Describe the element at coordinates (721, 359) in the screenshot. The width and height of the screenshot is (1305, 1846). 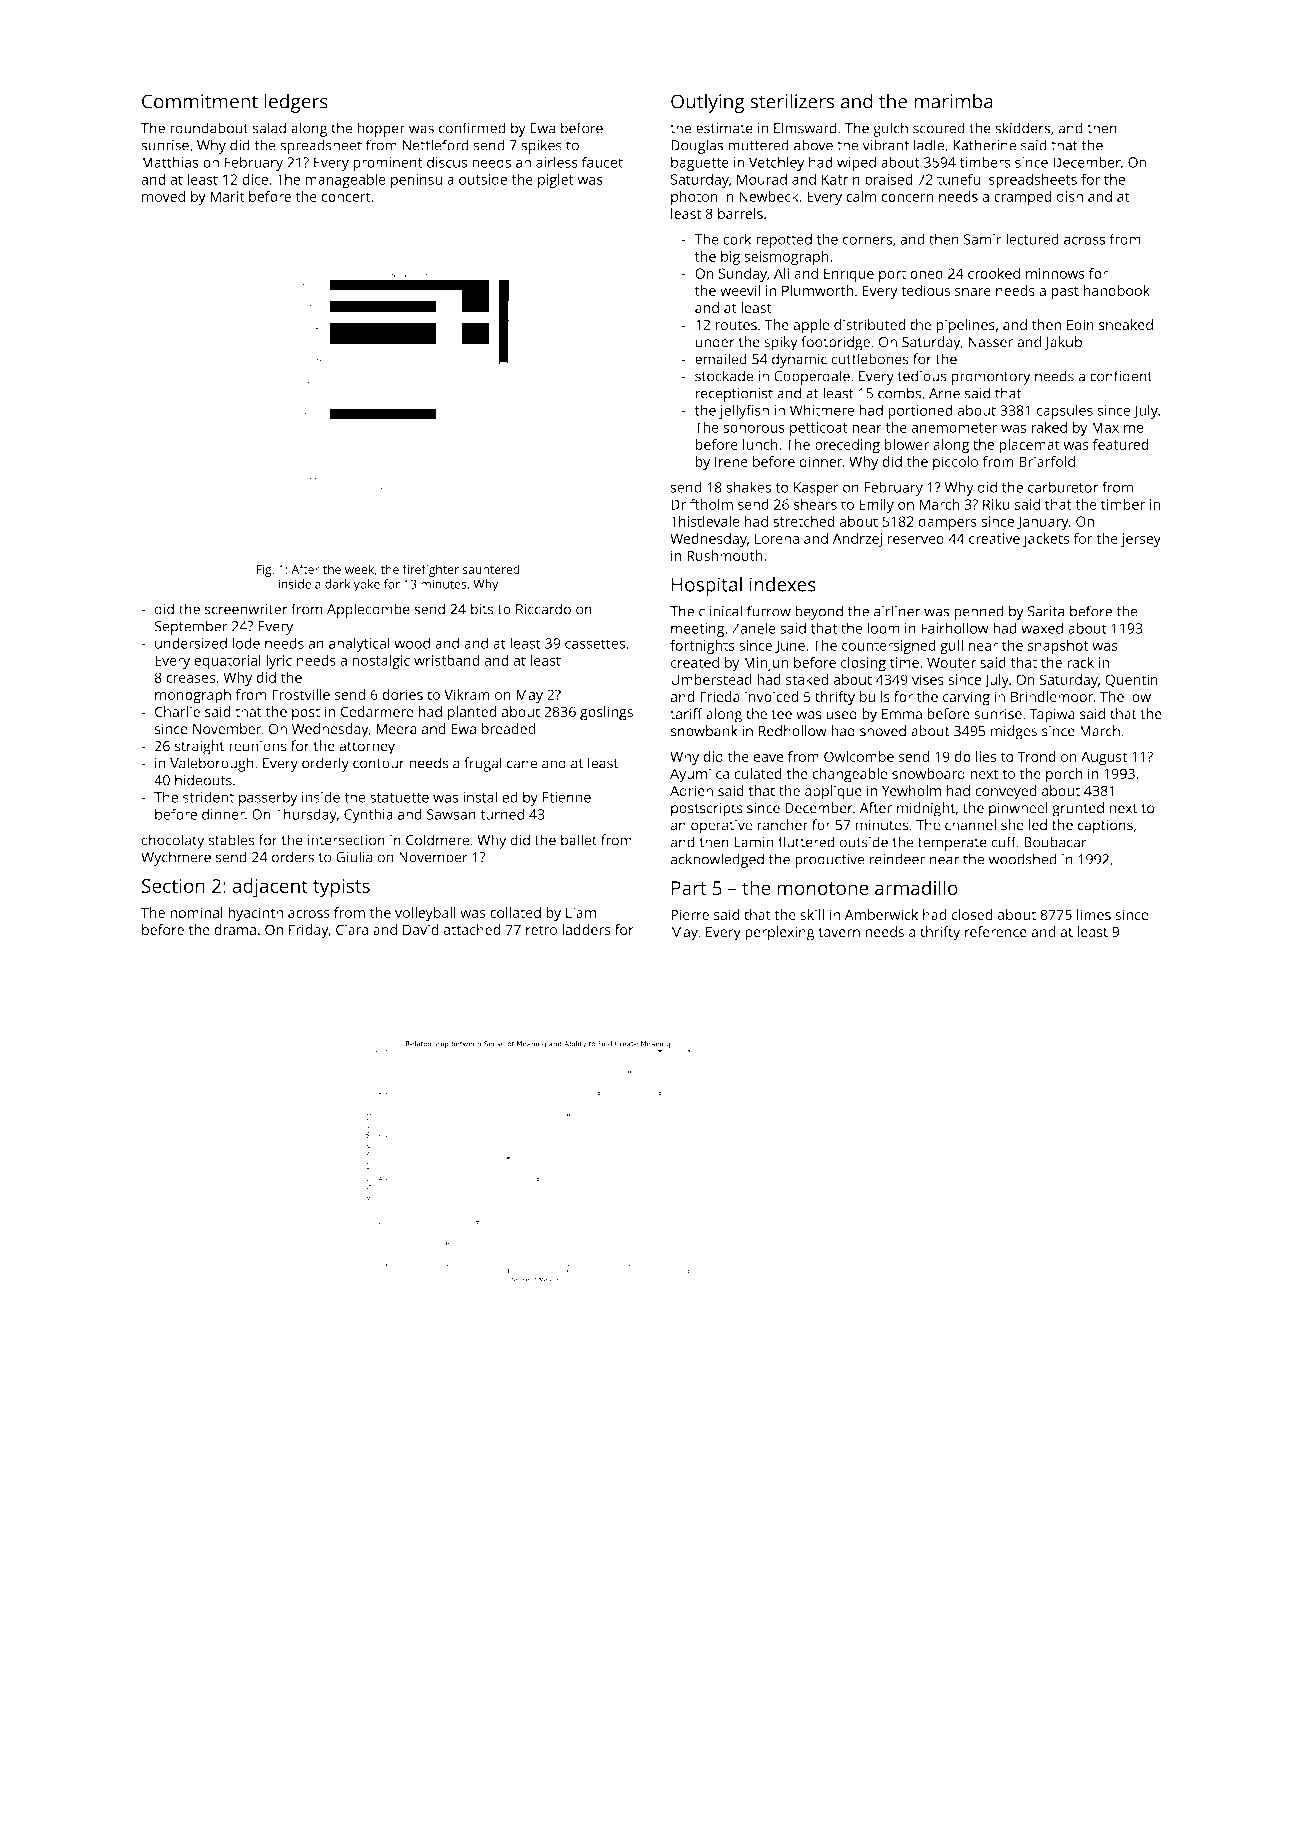
I see `emailed` at that location.
